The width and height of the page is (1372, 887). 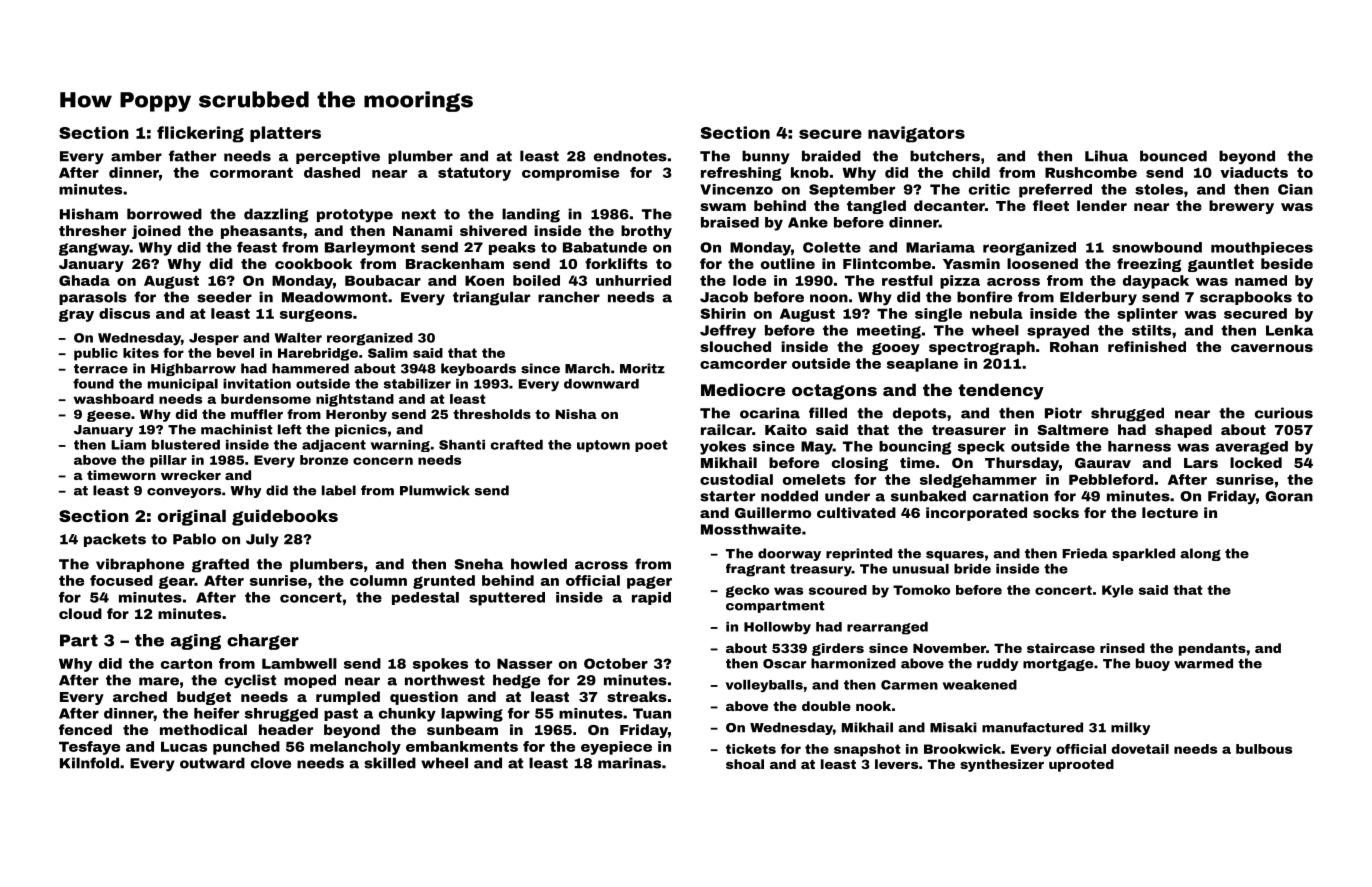 What do you see at coordinates (651, 446) in the page?
I see `poet` at bounding box center [651, 446].
